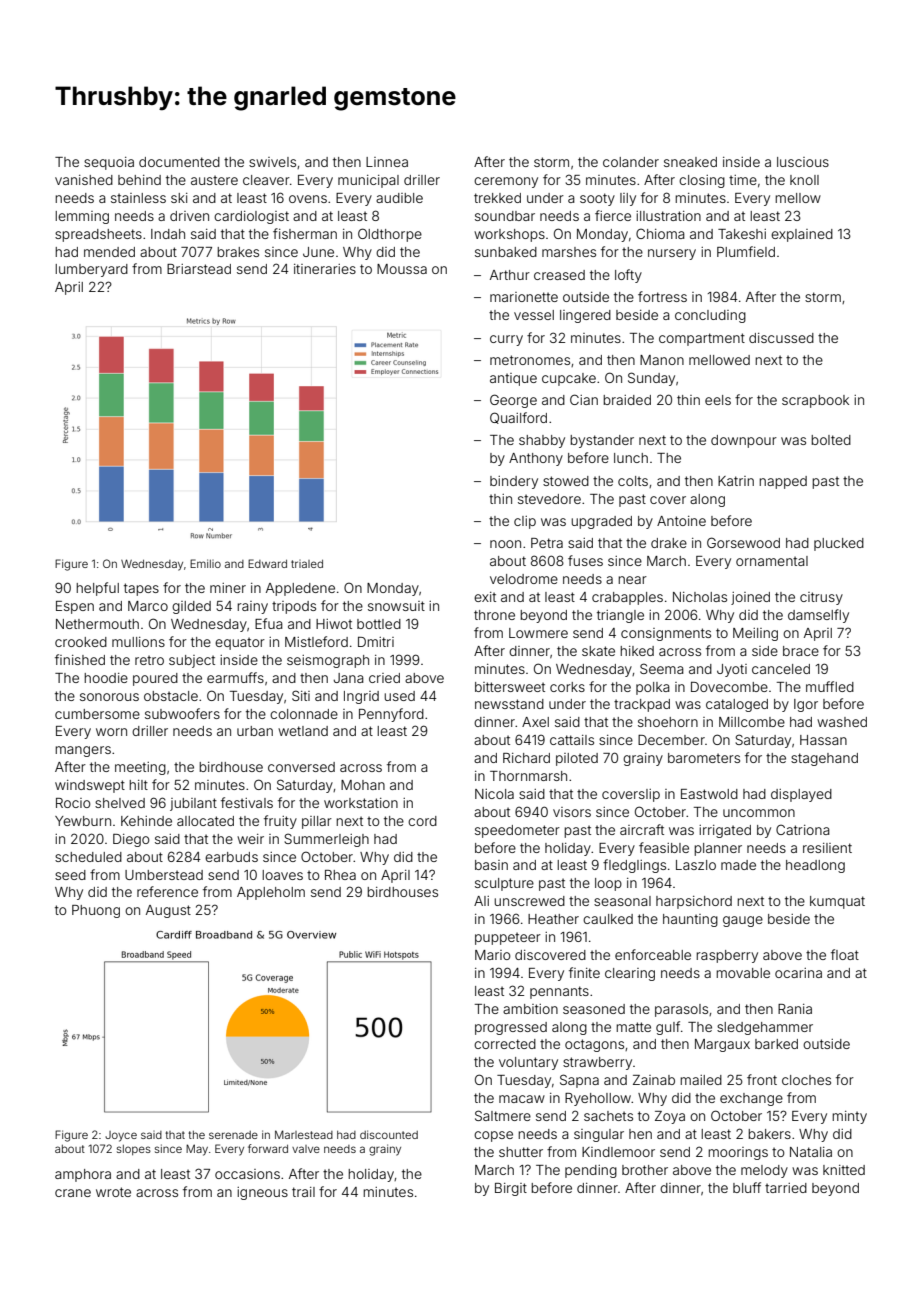  What do you see at coordinates (747, 1187) in the page?
I see `bluff` at bounding box center [747, 1187].
